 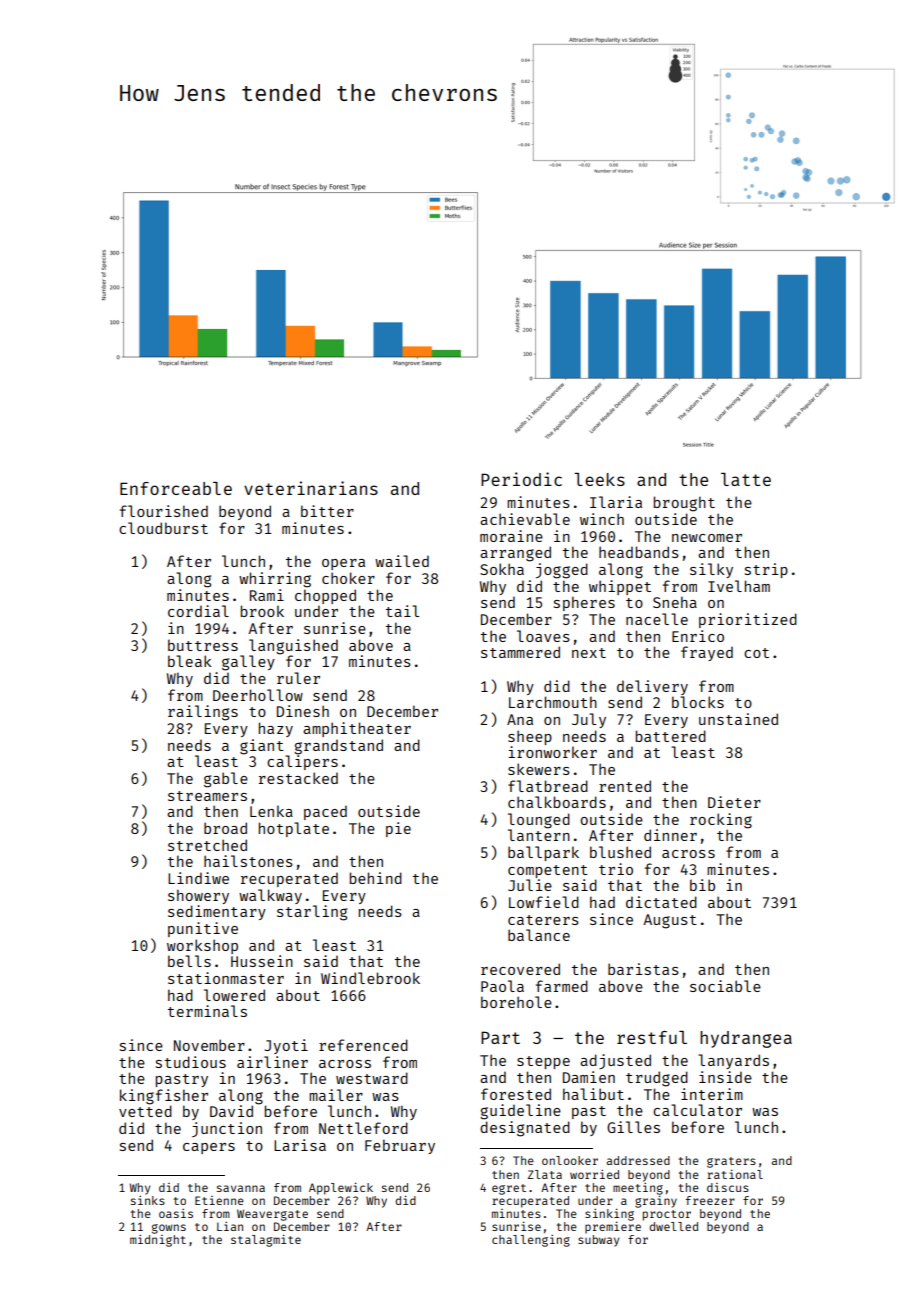 What do you see at coordinates (207, 796) in the image?
I see `streamers` at bounding box center [207, 796].
